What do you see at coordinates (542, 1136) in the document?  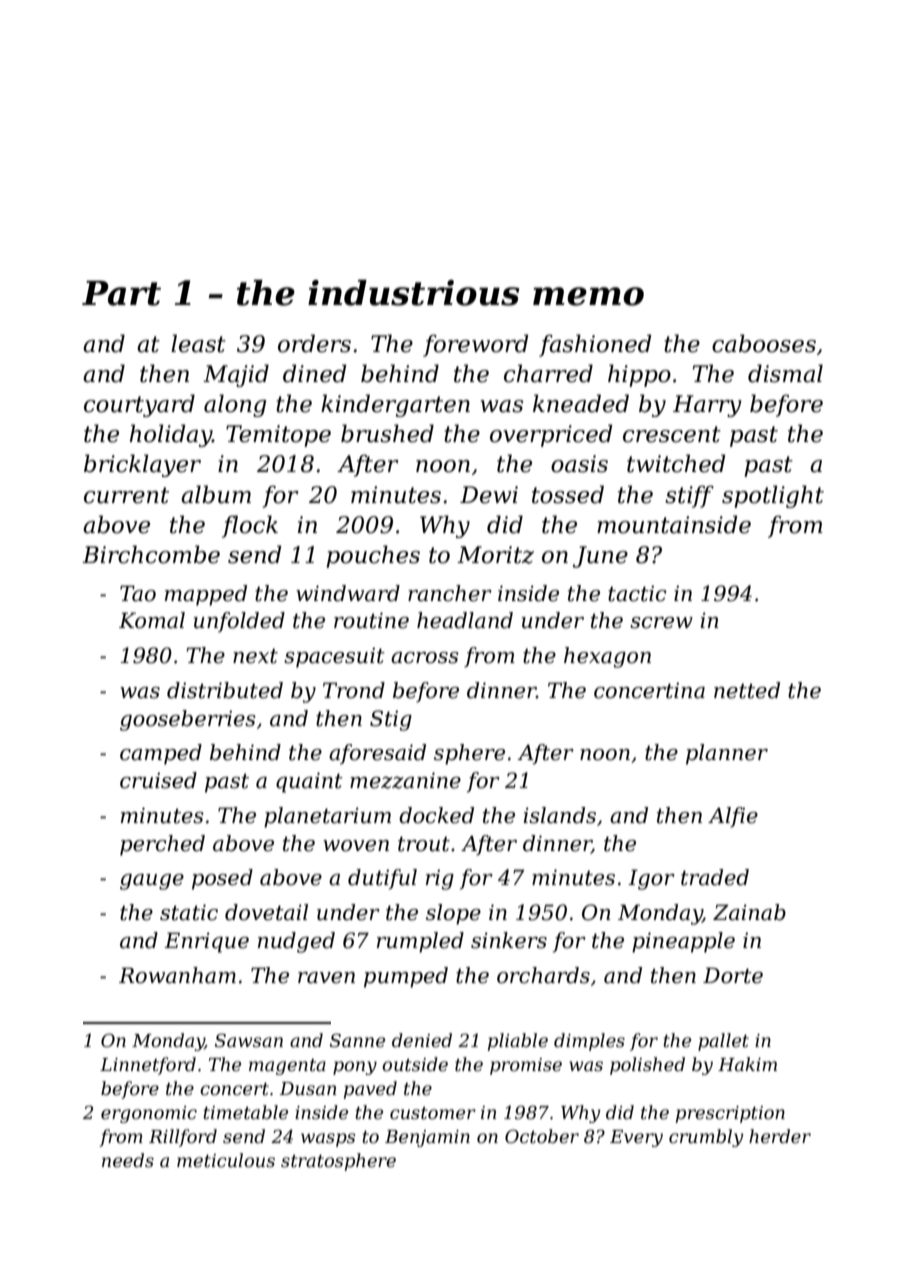 I see `October` at bounding box center [542, 1136].
